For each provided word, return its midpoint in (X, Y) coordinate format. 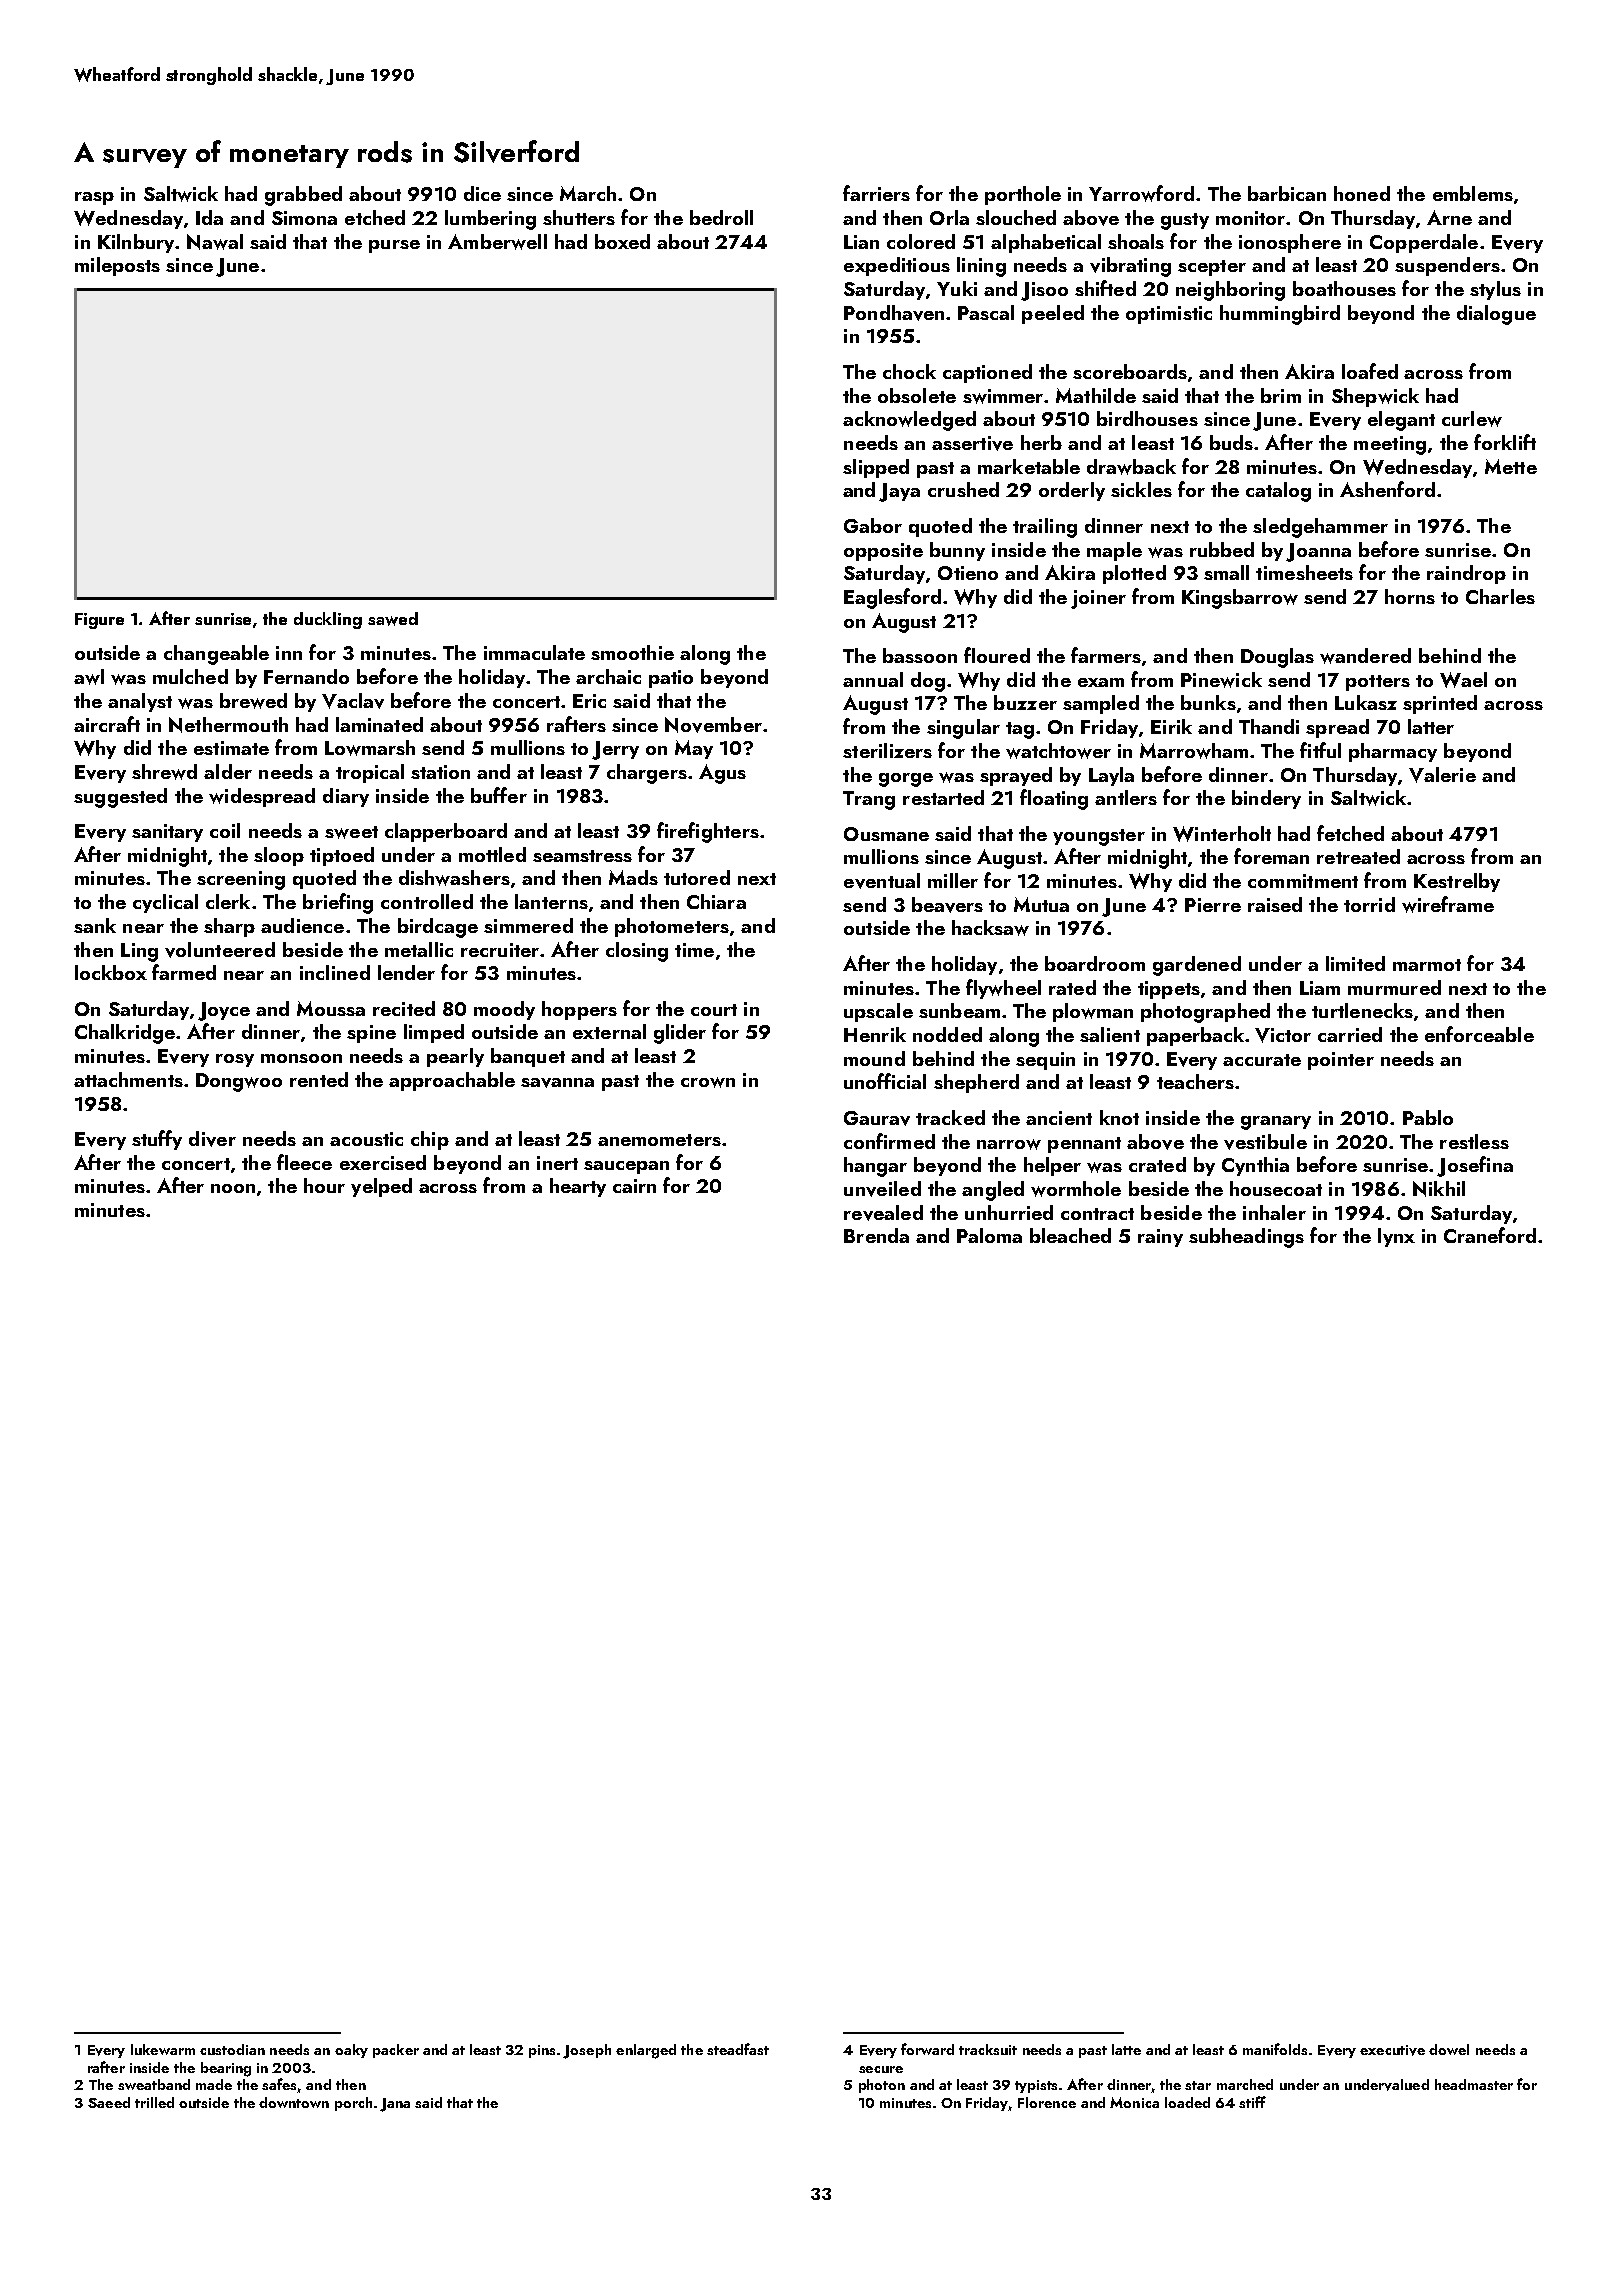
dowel (1449, 2049)
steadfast (738, 2049)
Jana (395, 2105)
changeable (216, 655)
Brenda (876, 1235)
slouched (1016, 217)
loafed (1370, 371)
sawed (393, 619)
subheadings (1246, 1238)
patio (671, 679)
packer (396, 2051)
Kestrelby (1457, 882)
